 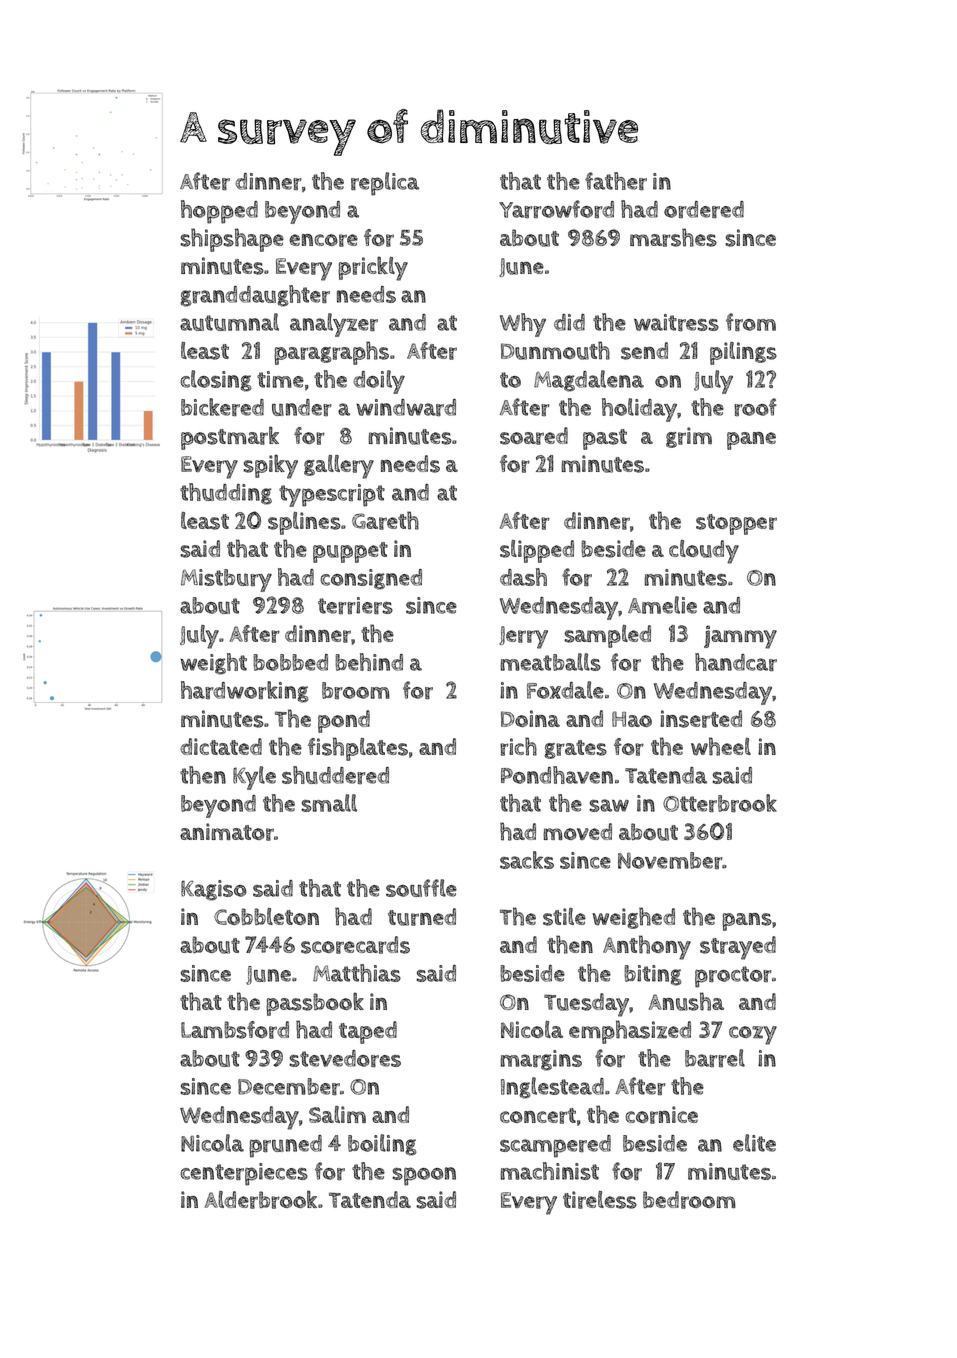 What do you see at coordinates (662, 605) in the image?
I see `Amelie` at bounding box center [662, 605].
